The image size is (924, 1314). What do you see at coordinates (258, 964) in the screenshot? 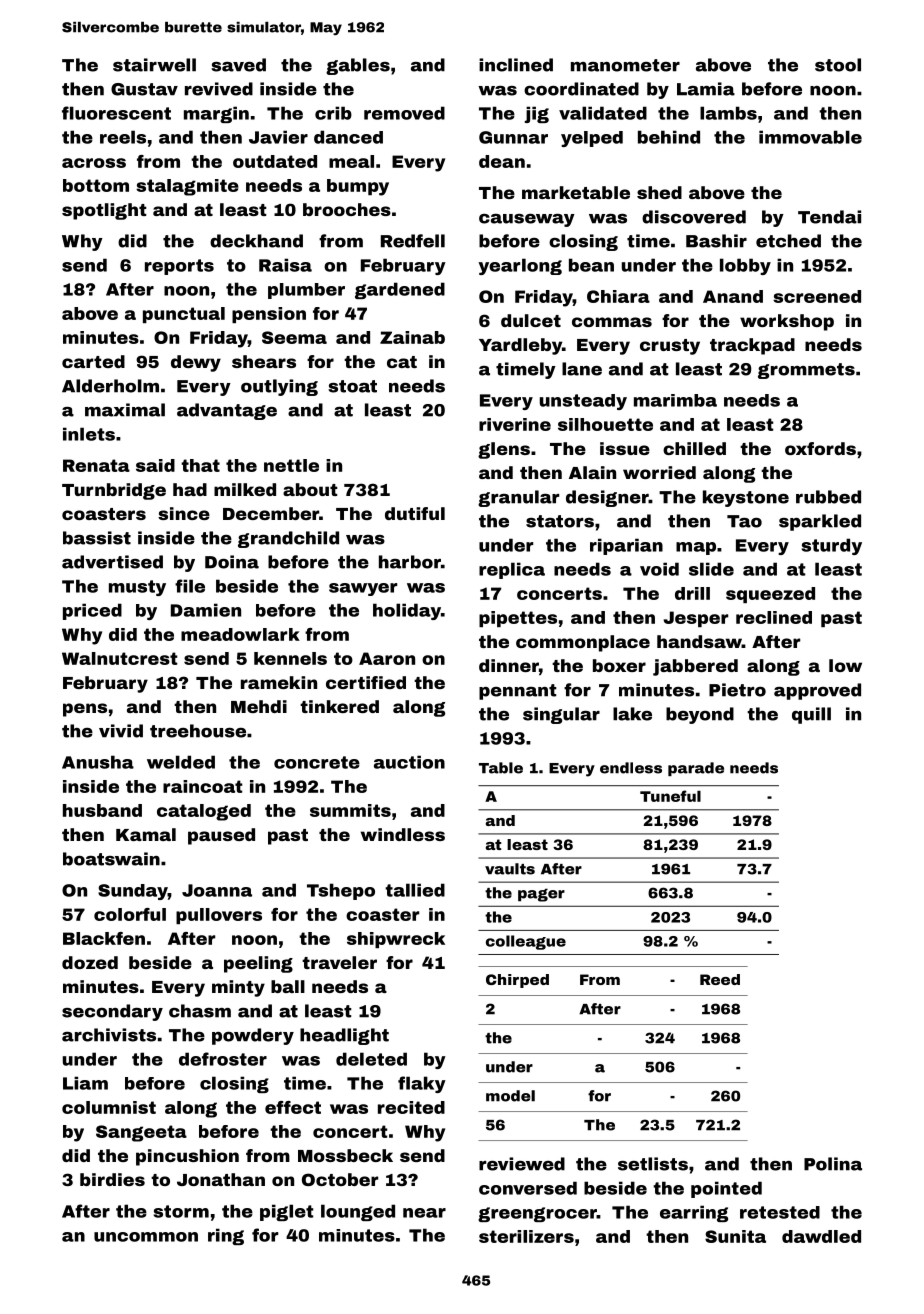
I see `peeling` at bounding box center [258, 964].
